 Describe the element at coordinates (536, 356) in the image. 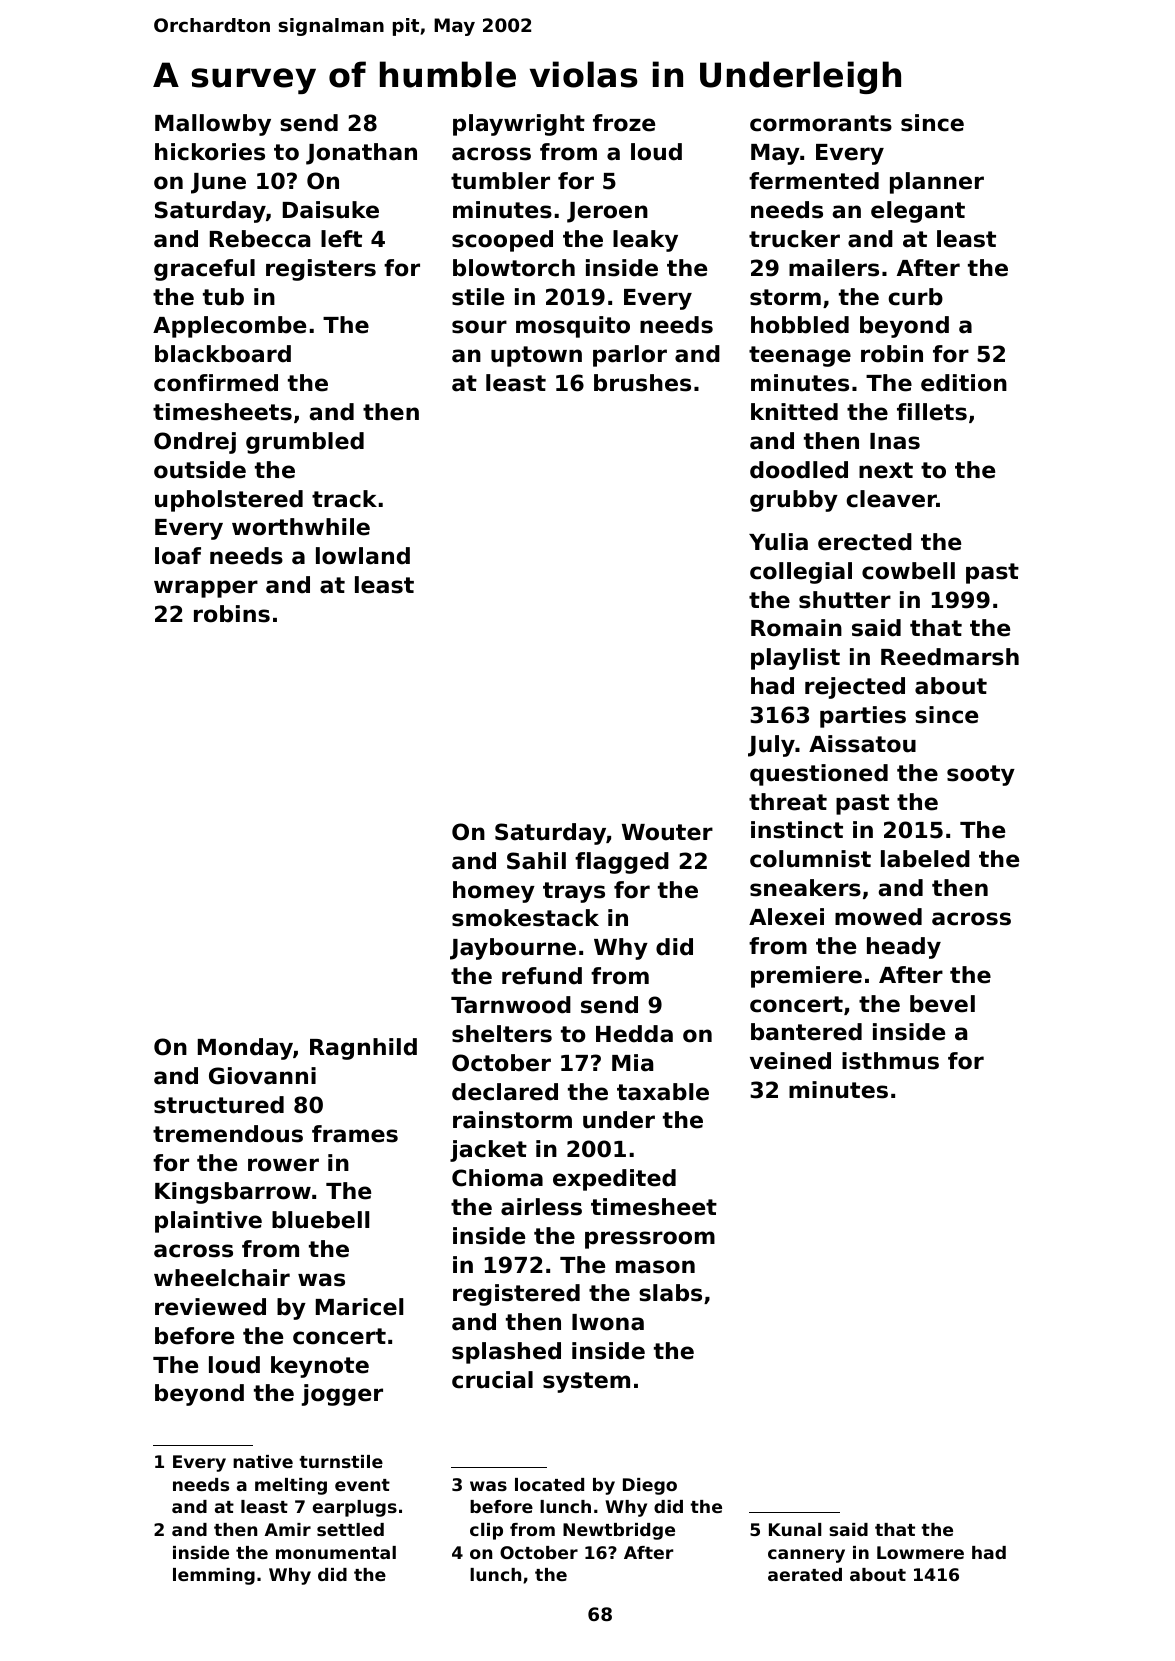

I see `uptown` at that location.
